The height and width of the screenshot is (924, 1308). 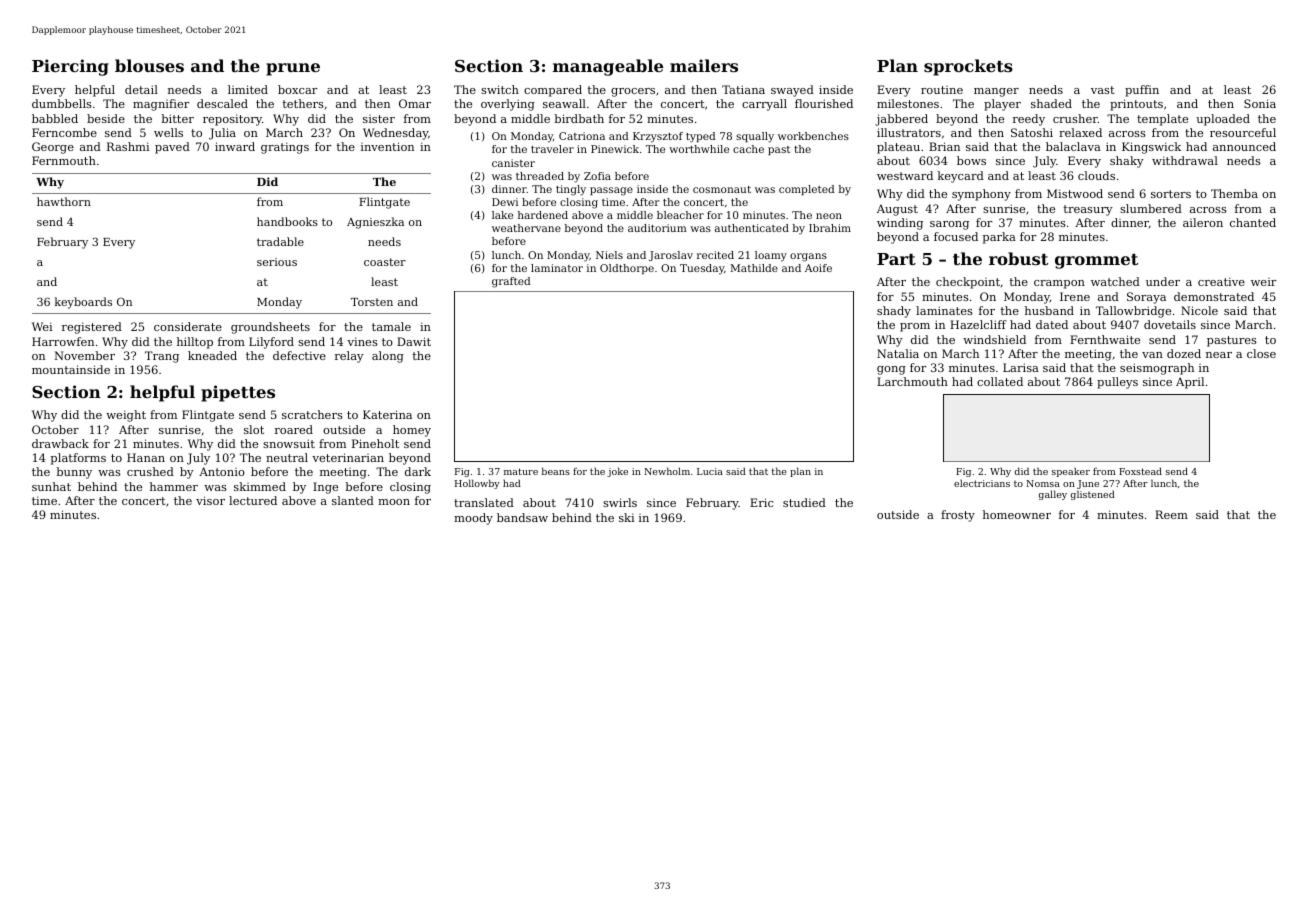 What do you see at coordinates (473, 519) in the screenshot?
I see `moody` at bounding box center [473, 519].
